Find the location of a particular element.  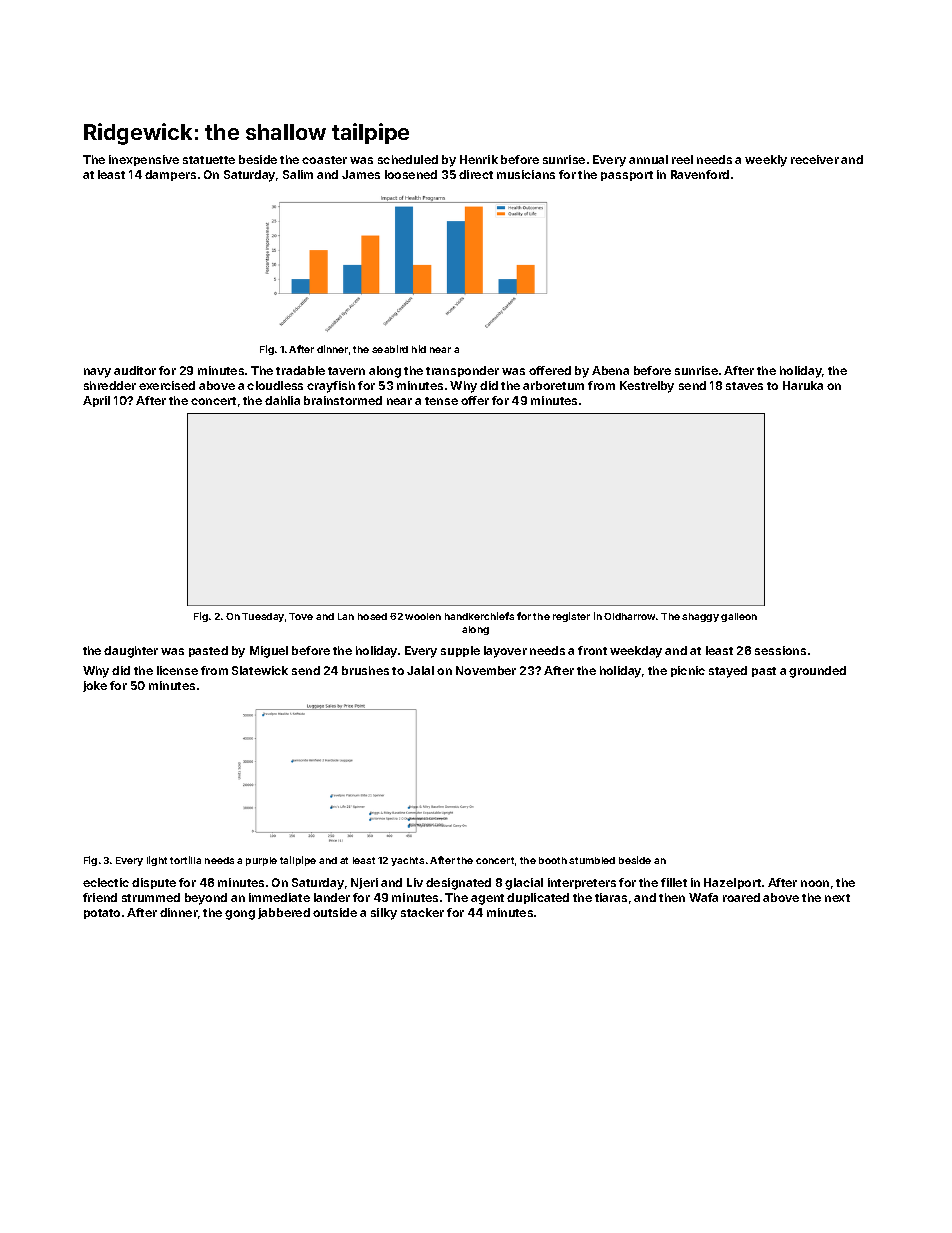

transponder is located at coordinates (462, 371).
